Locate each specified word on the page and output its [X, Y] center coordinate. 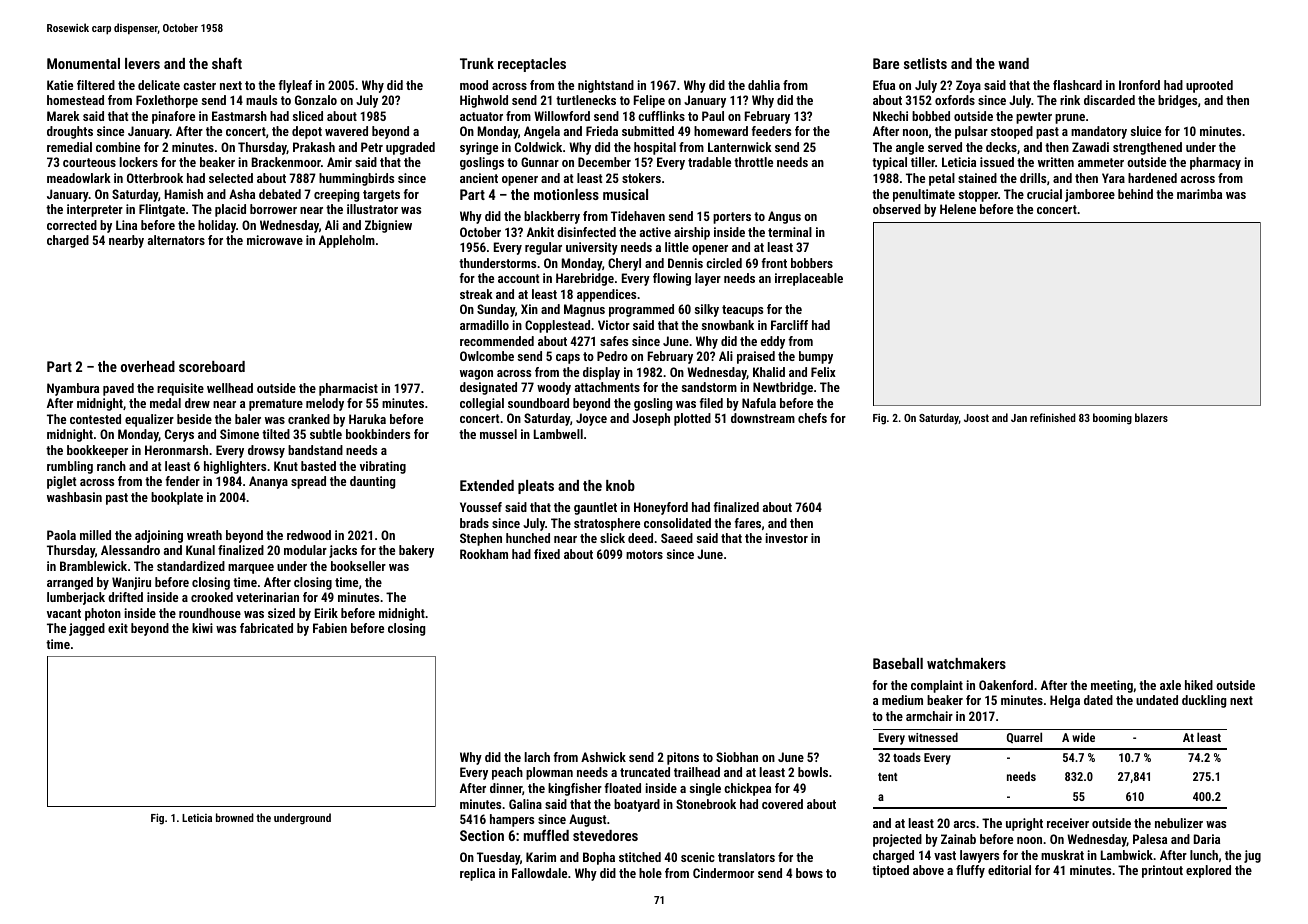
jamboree [1090, 195]
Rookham [484, 554]
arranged [70, 583]
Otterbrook [155, 178]
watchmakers [966, 663]
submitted [648, 131]
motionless [566, 194]
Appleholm [347, 241]
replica [477, 874]
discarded [1109, 100]
